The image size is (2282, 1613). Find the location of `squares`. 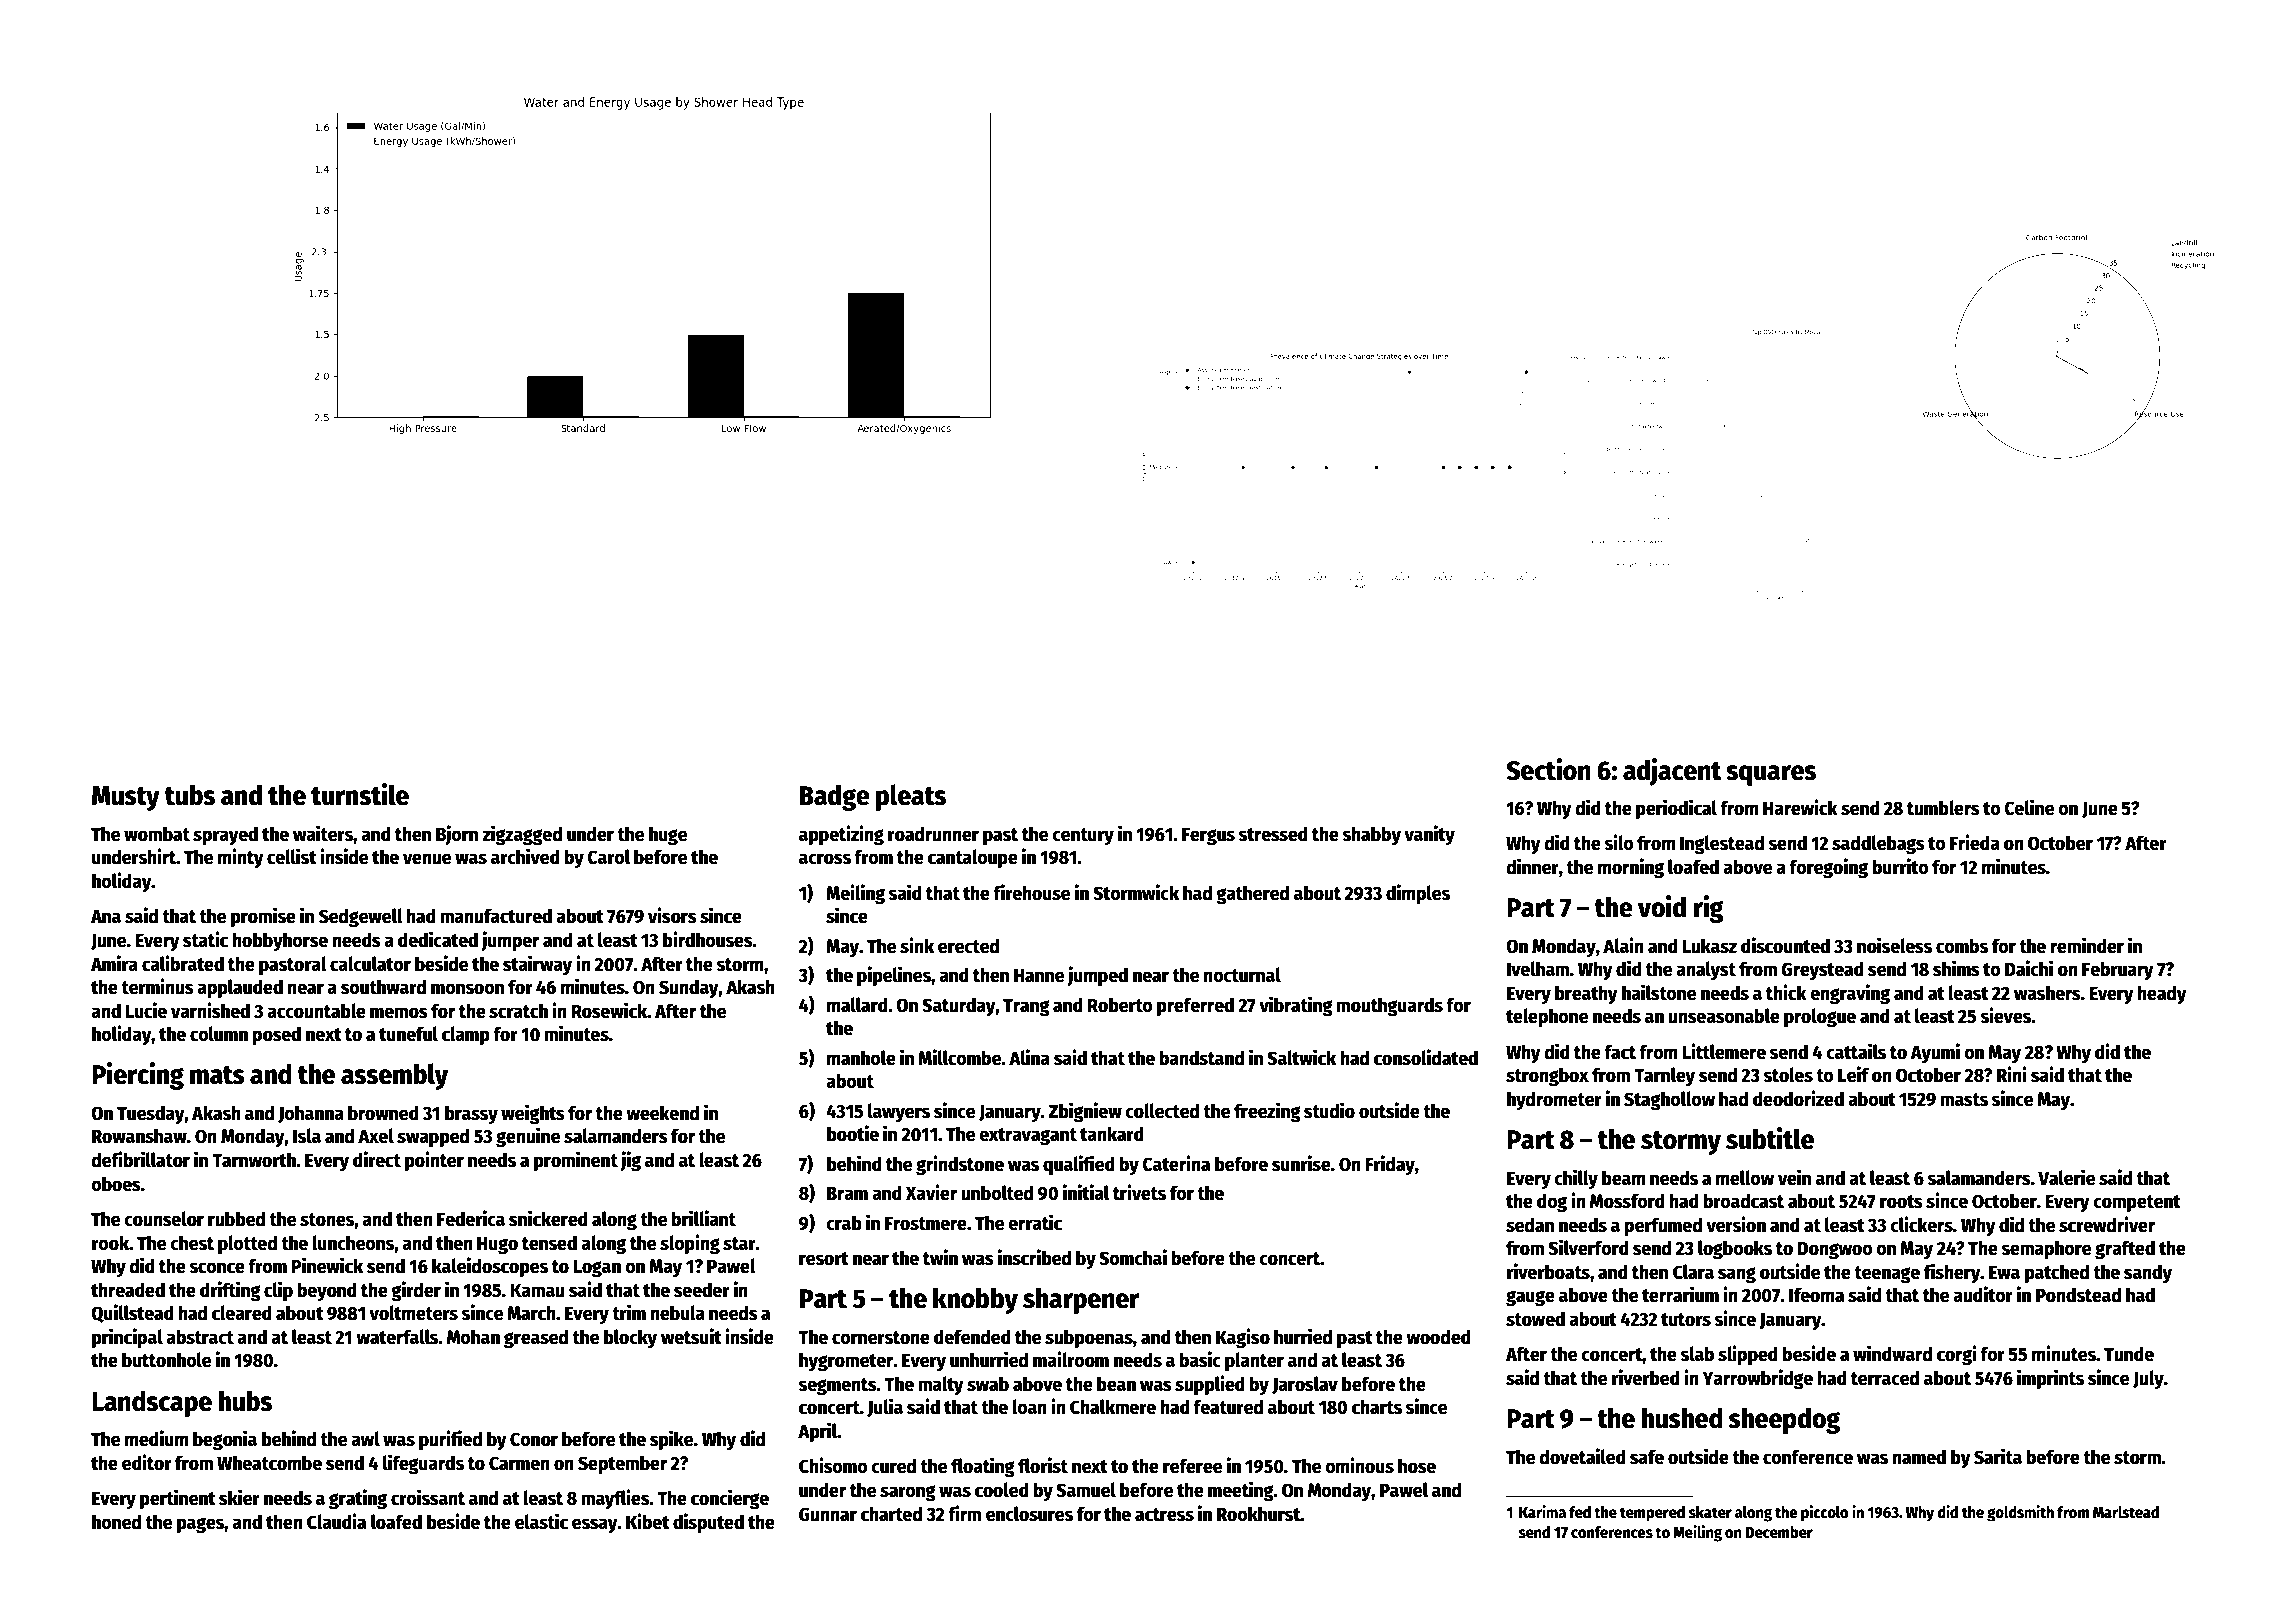

squares is located at coordinates (1771, 775).
